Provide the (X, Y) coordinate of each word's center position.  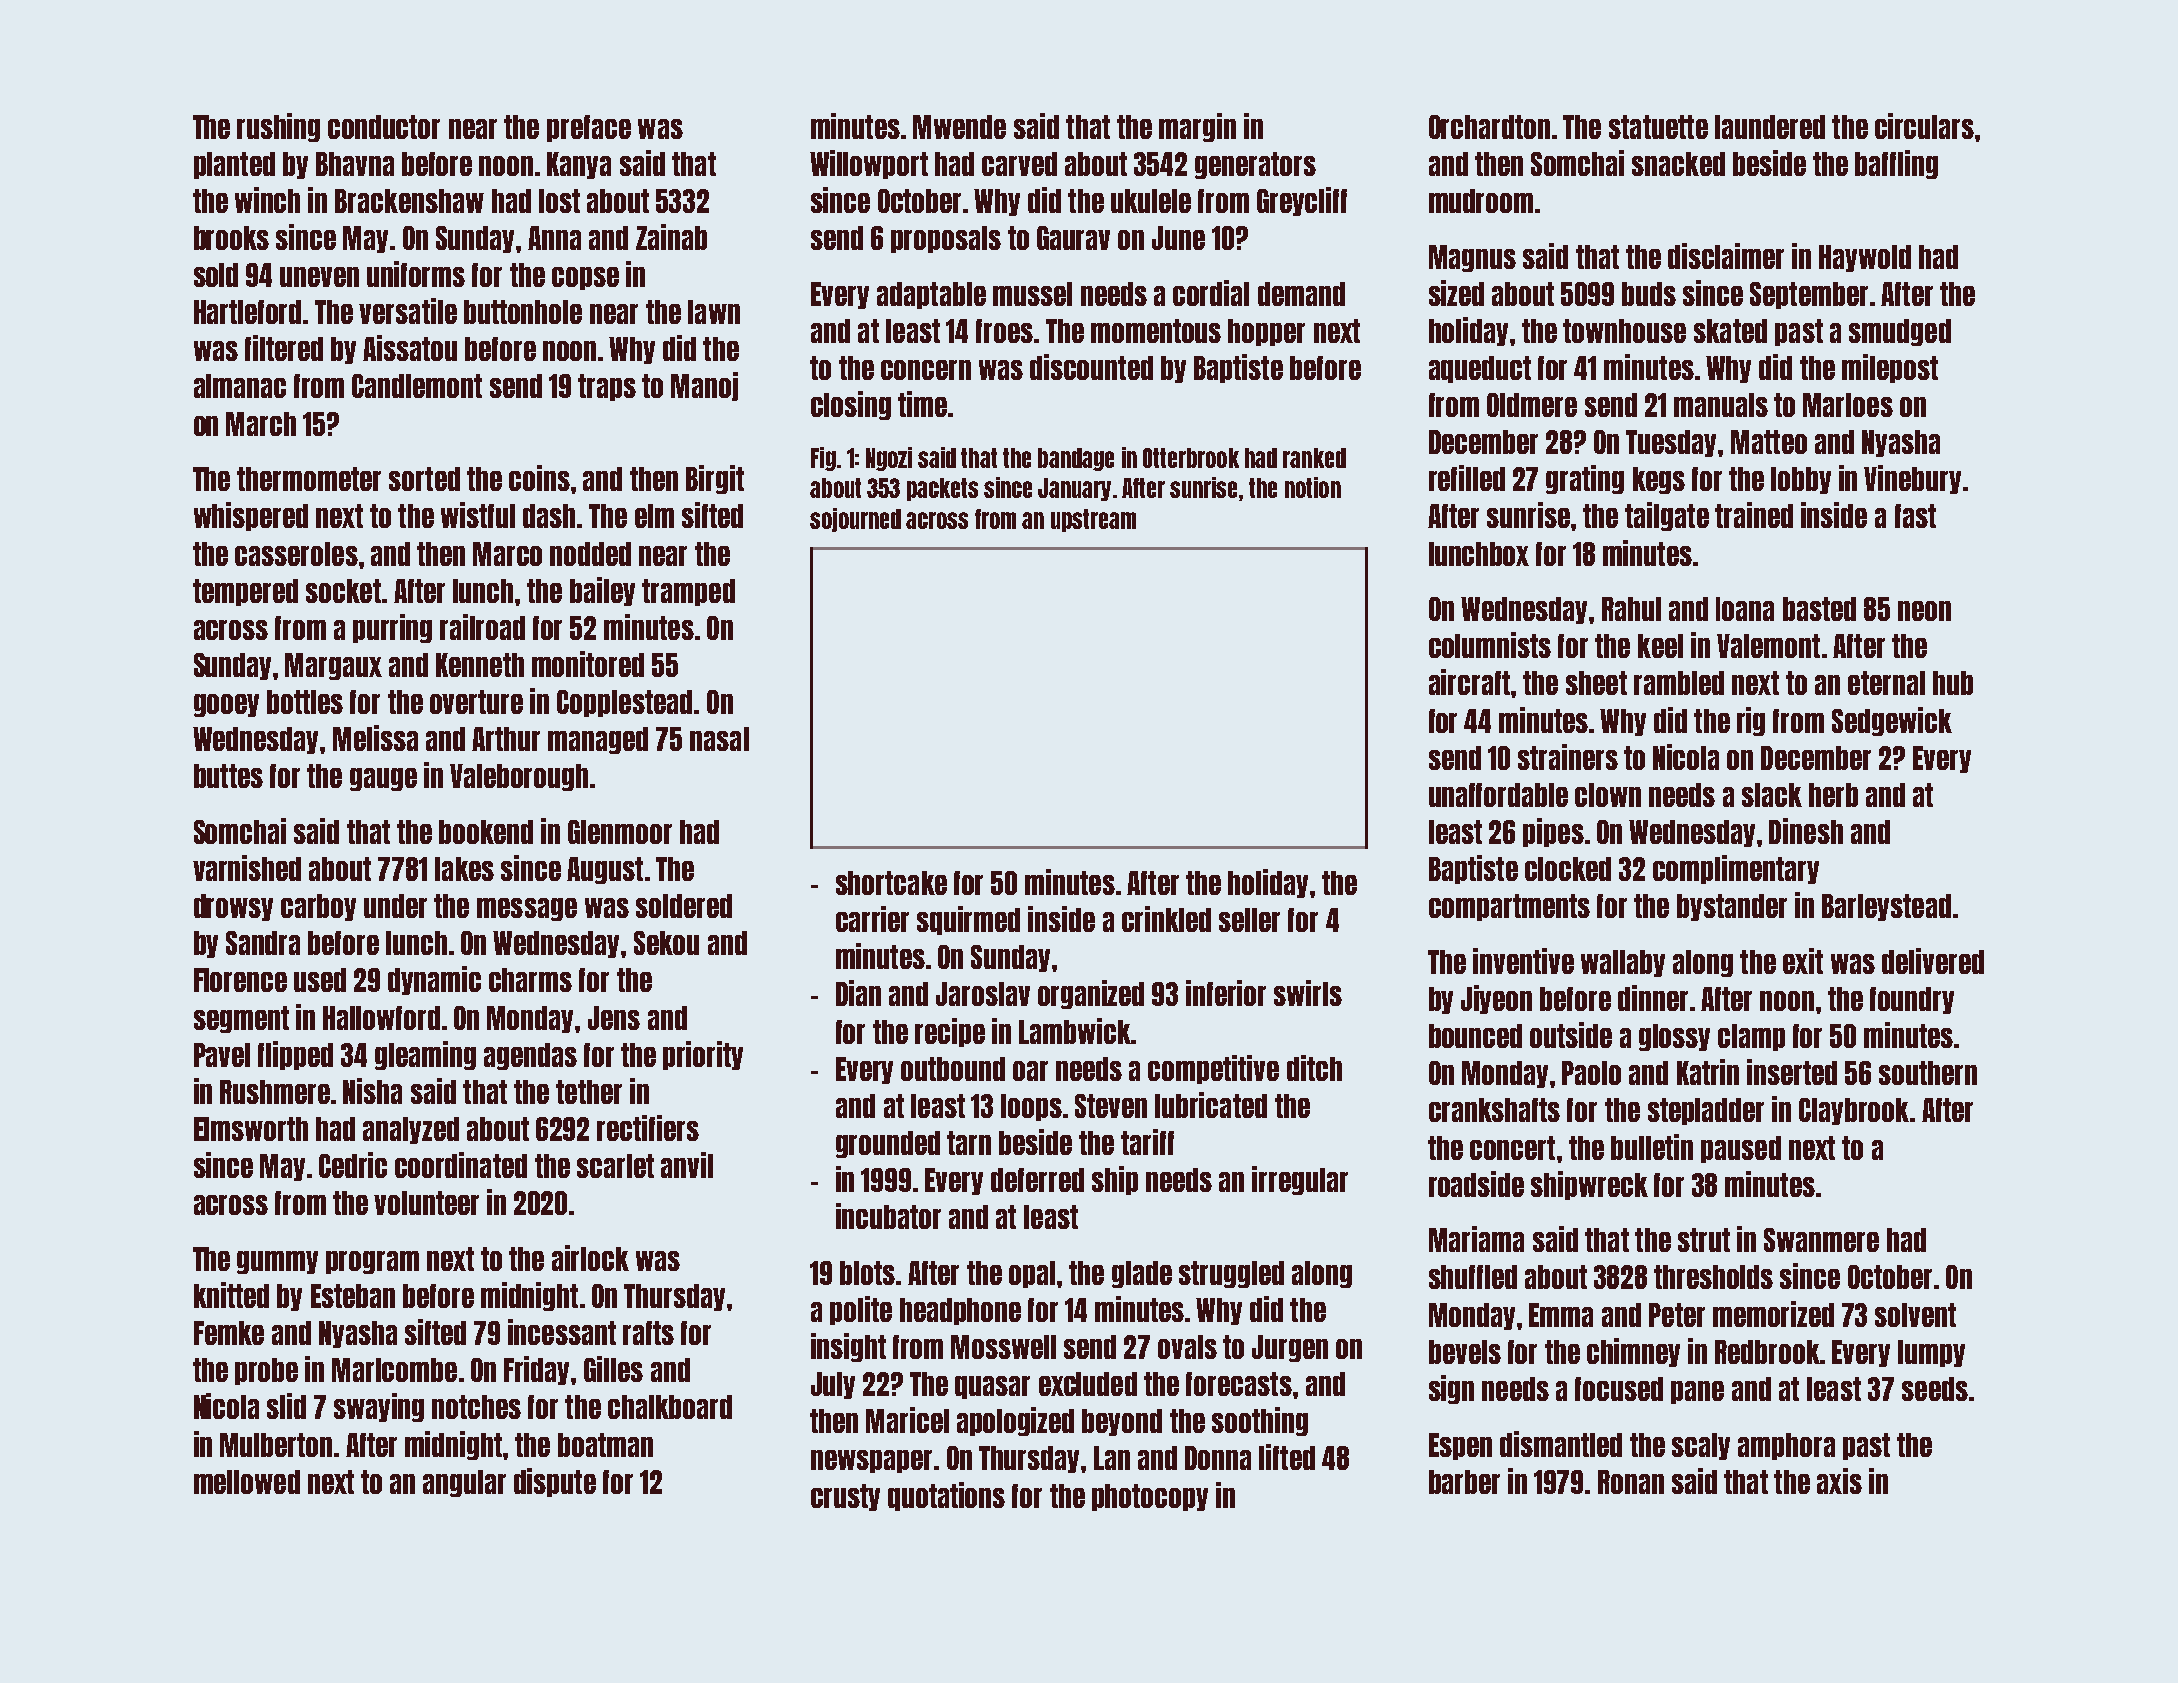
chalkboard (670, 1407)
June (1178, 238)
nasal (719, 739)
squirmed (968, 920)
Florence (240, 980)
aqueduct (1480, 369)
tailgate (1667, 516)
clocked (1568, 869)
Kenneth (480, 665)
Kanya (579, 165)
